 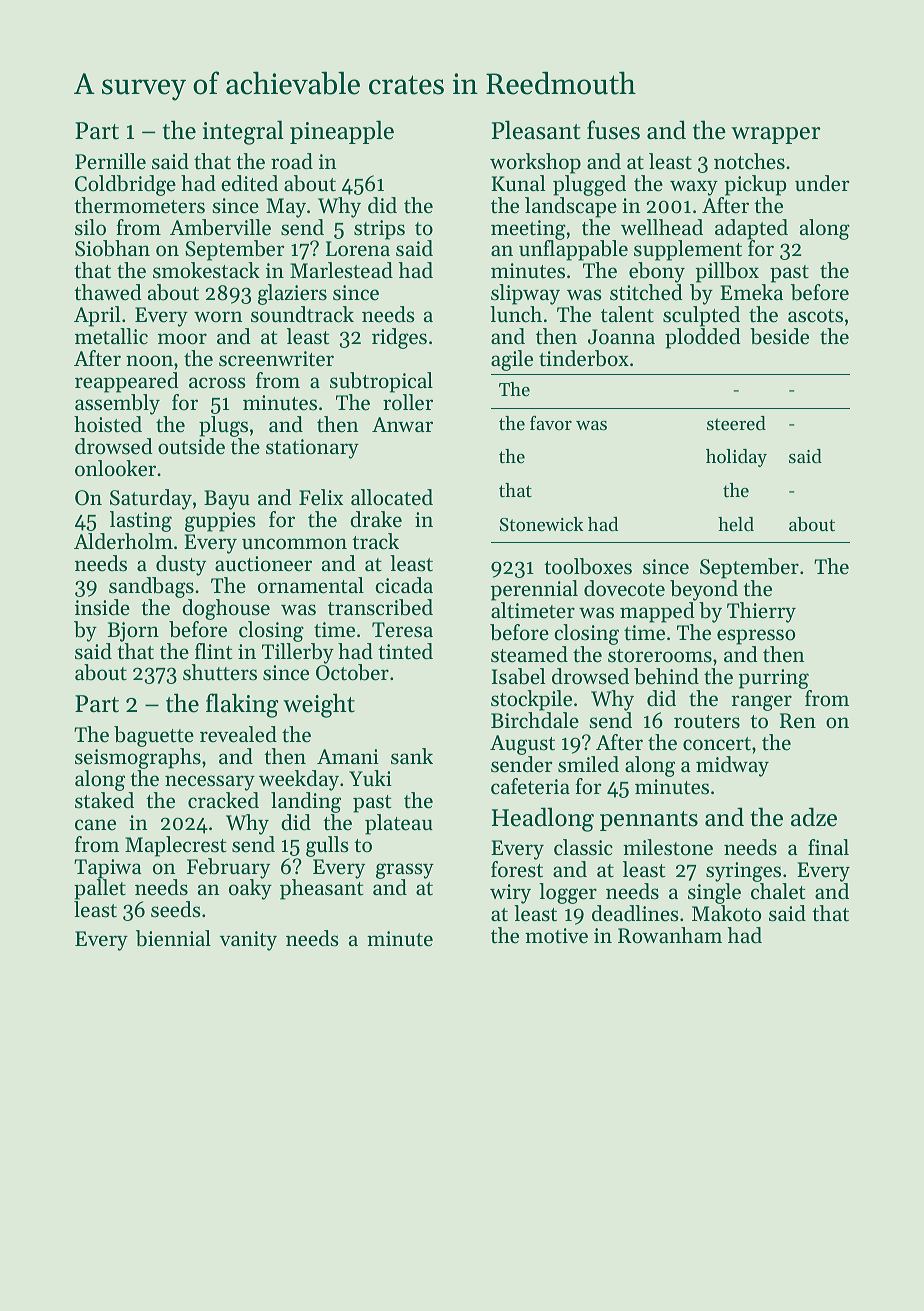 What do you see at coordinates (736, 423) in the screenshot?
I see `steered` at bounding box center [736, 423].
